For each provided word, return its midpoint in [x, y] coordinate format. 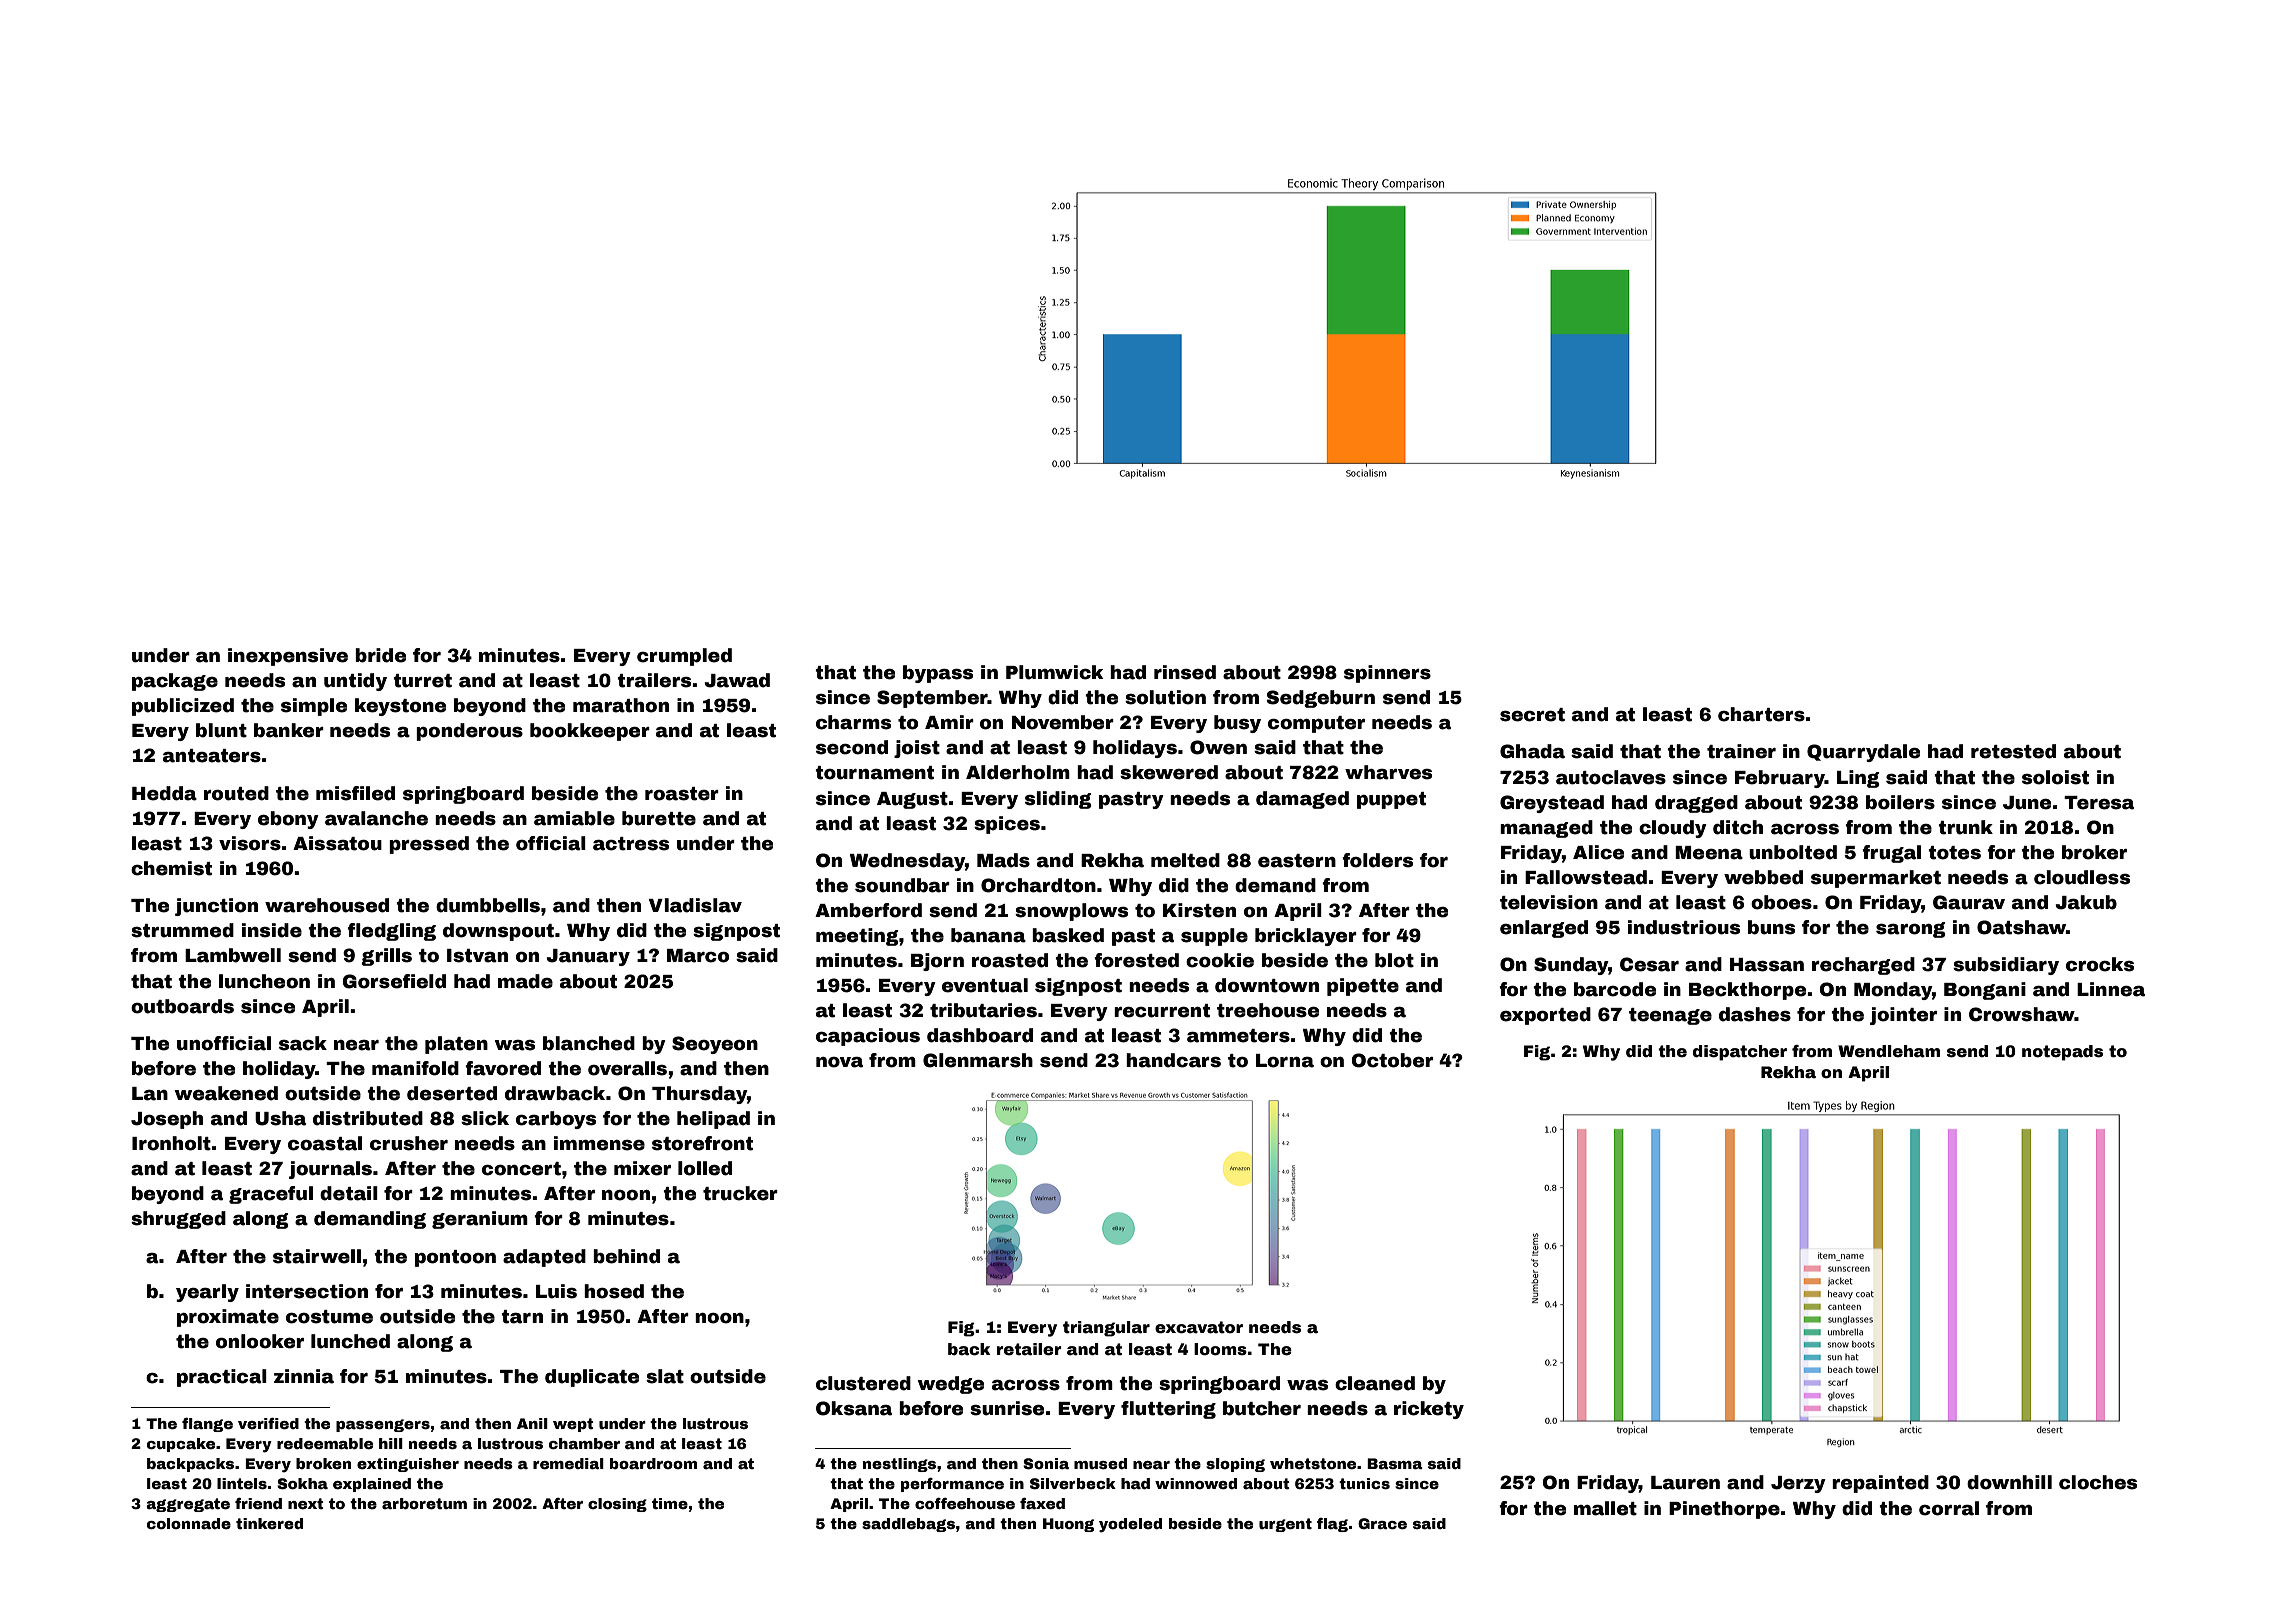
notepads [2062, 1053]
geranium [480, 1220]
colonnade [189, 1523]
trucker [740, 1193]
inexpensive [288, 657]
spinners [1387, 674]
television [1549, 902]
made [525, 981]
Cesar [1649, 964]
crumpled [684, 657]
